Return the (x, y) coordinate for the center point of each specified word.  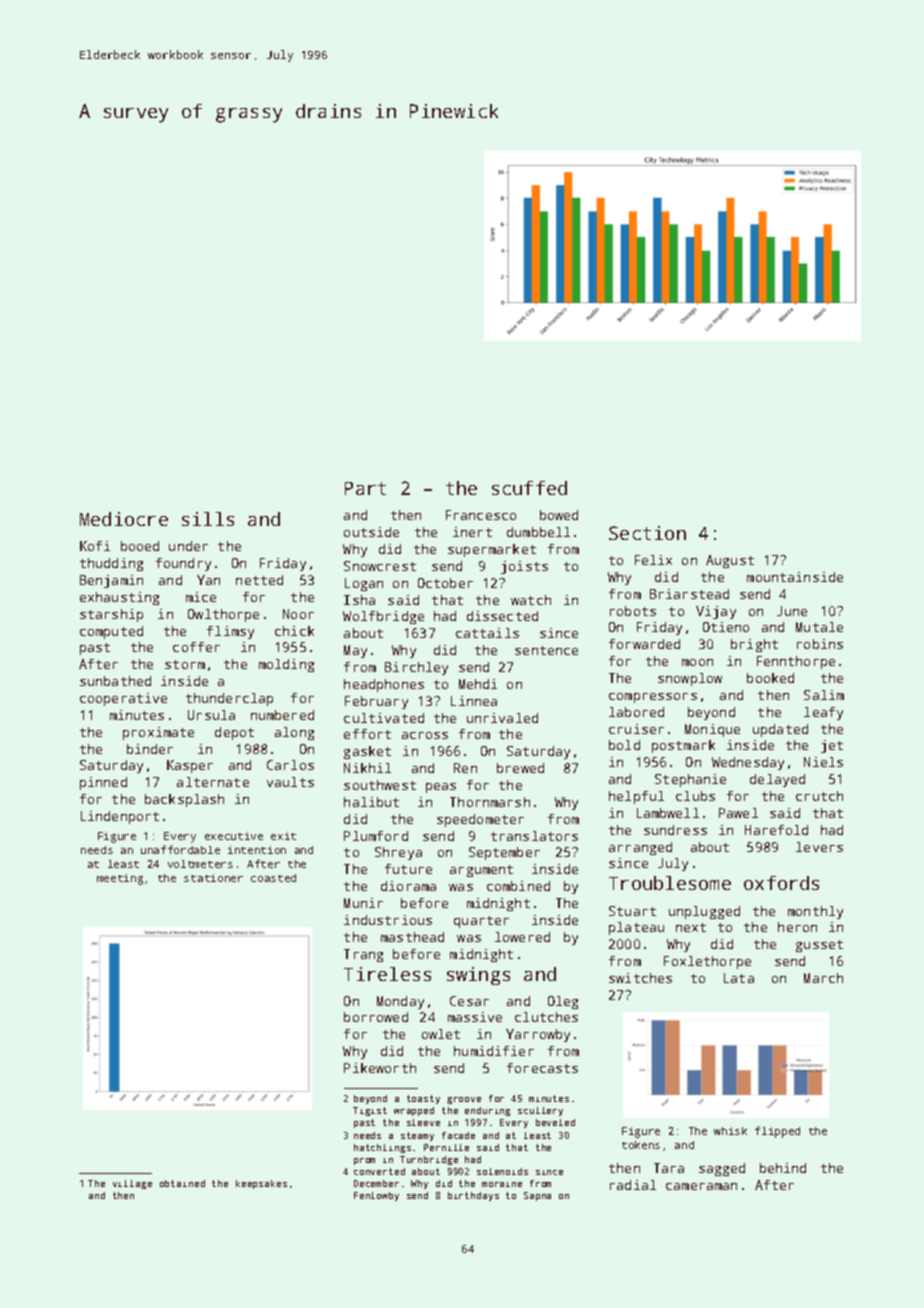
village (132, 1184)
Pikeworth (380, 1068)
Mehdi (478, 684)
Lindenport (120, 817)
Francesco (481, 515)
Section (647, 533)
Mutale (819, 627)
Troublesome (670, 883)
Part (365, 488)
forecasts (542, 1068)
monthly (815, 912)
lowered (522, 937)
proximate (158, 733)
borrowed (376, 1017)
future (408, 869)
